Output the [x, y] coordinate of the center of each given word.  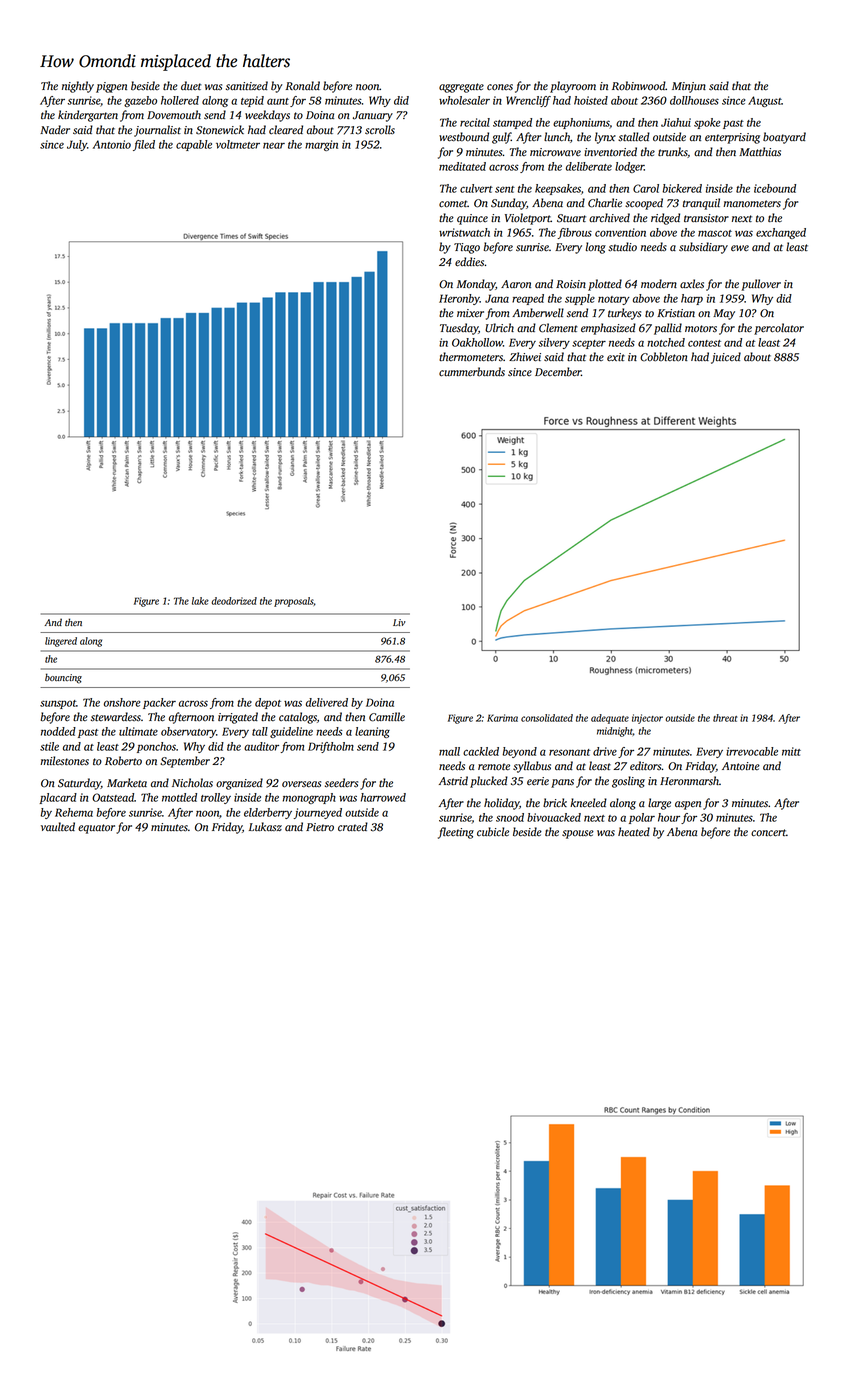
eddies [469, 262]
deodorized [234, 601]
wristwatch [464, 232]
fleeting [456, 833]
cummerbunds [472, 372]
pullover [761, 285]
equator [96, 829]
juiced [726, 358]
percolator [779, 329]
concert [768, 833]
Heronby [459, 299]
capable [194, 145]
